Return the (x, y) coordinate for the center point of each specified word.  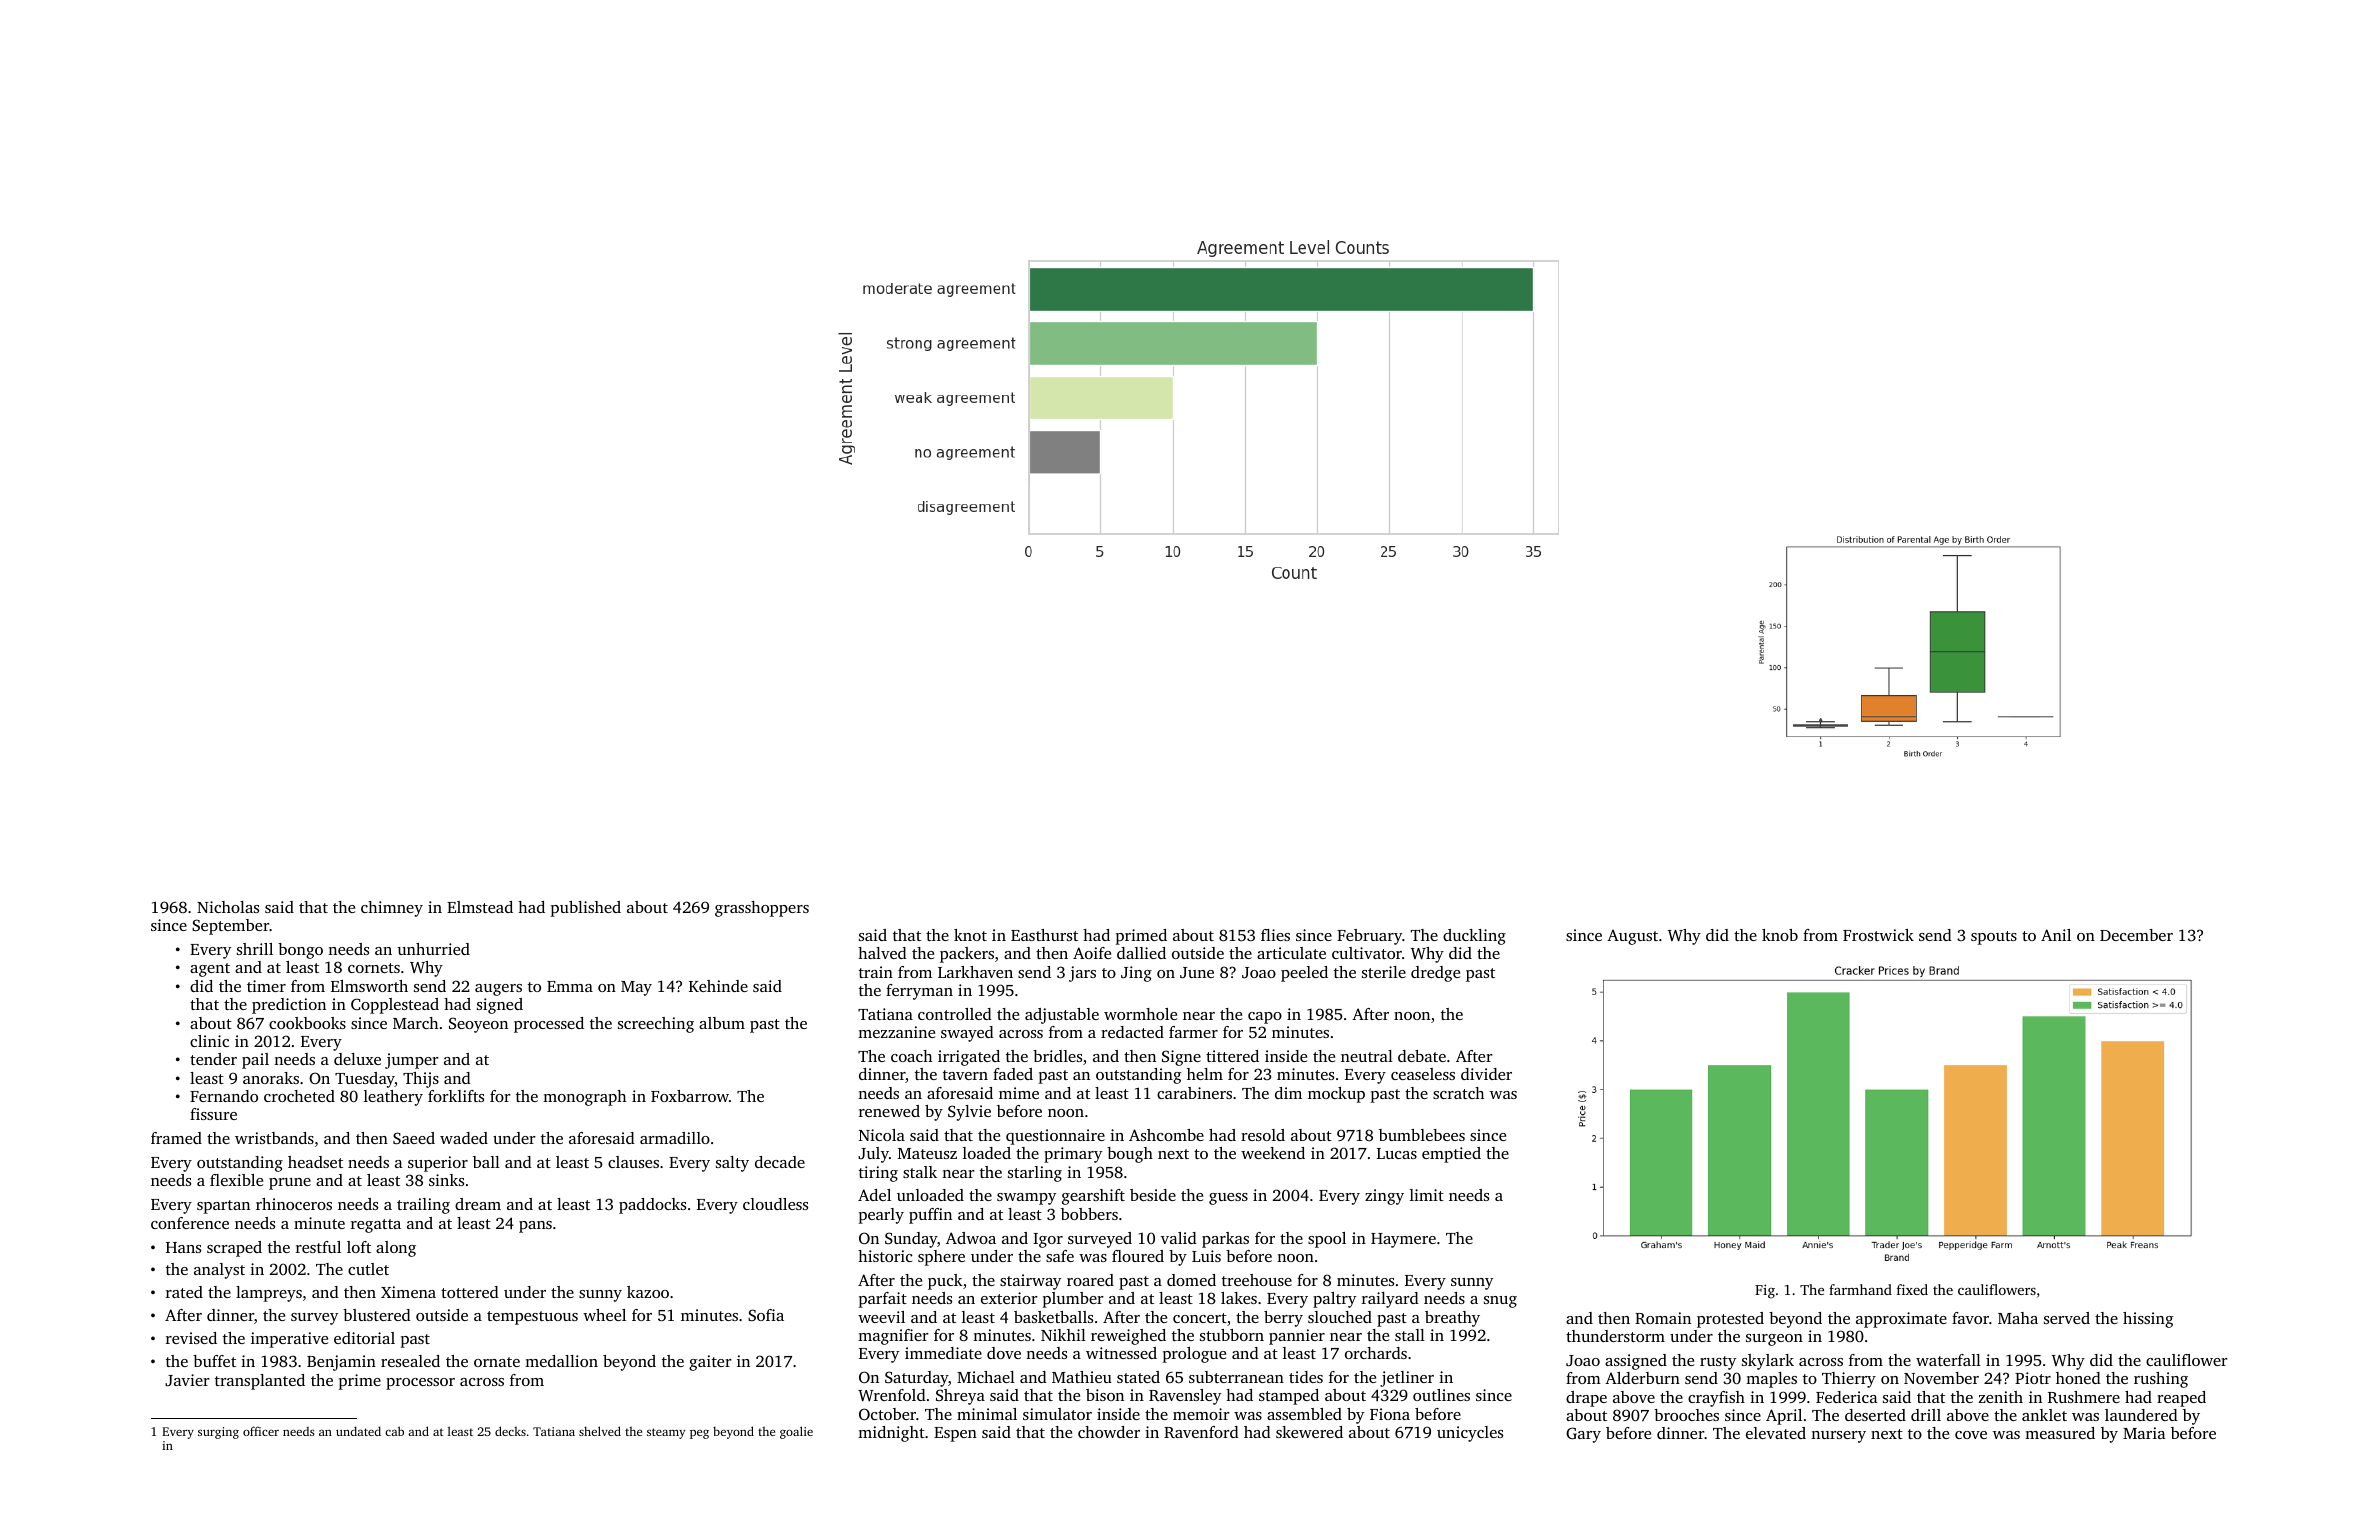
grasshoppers (762, 909)
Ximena (408, 1292)
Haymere (1403, 1240)
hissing (2148, 1320)
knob (1780, 935)
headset (315, 1162)
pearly (881, 1216)
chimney (392, 909)
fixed (1912, 1289)
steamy (666, 1433)
